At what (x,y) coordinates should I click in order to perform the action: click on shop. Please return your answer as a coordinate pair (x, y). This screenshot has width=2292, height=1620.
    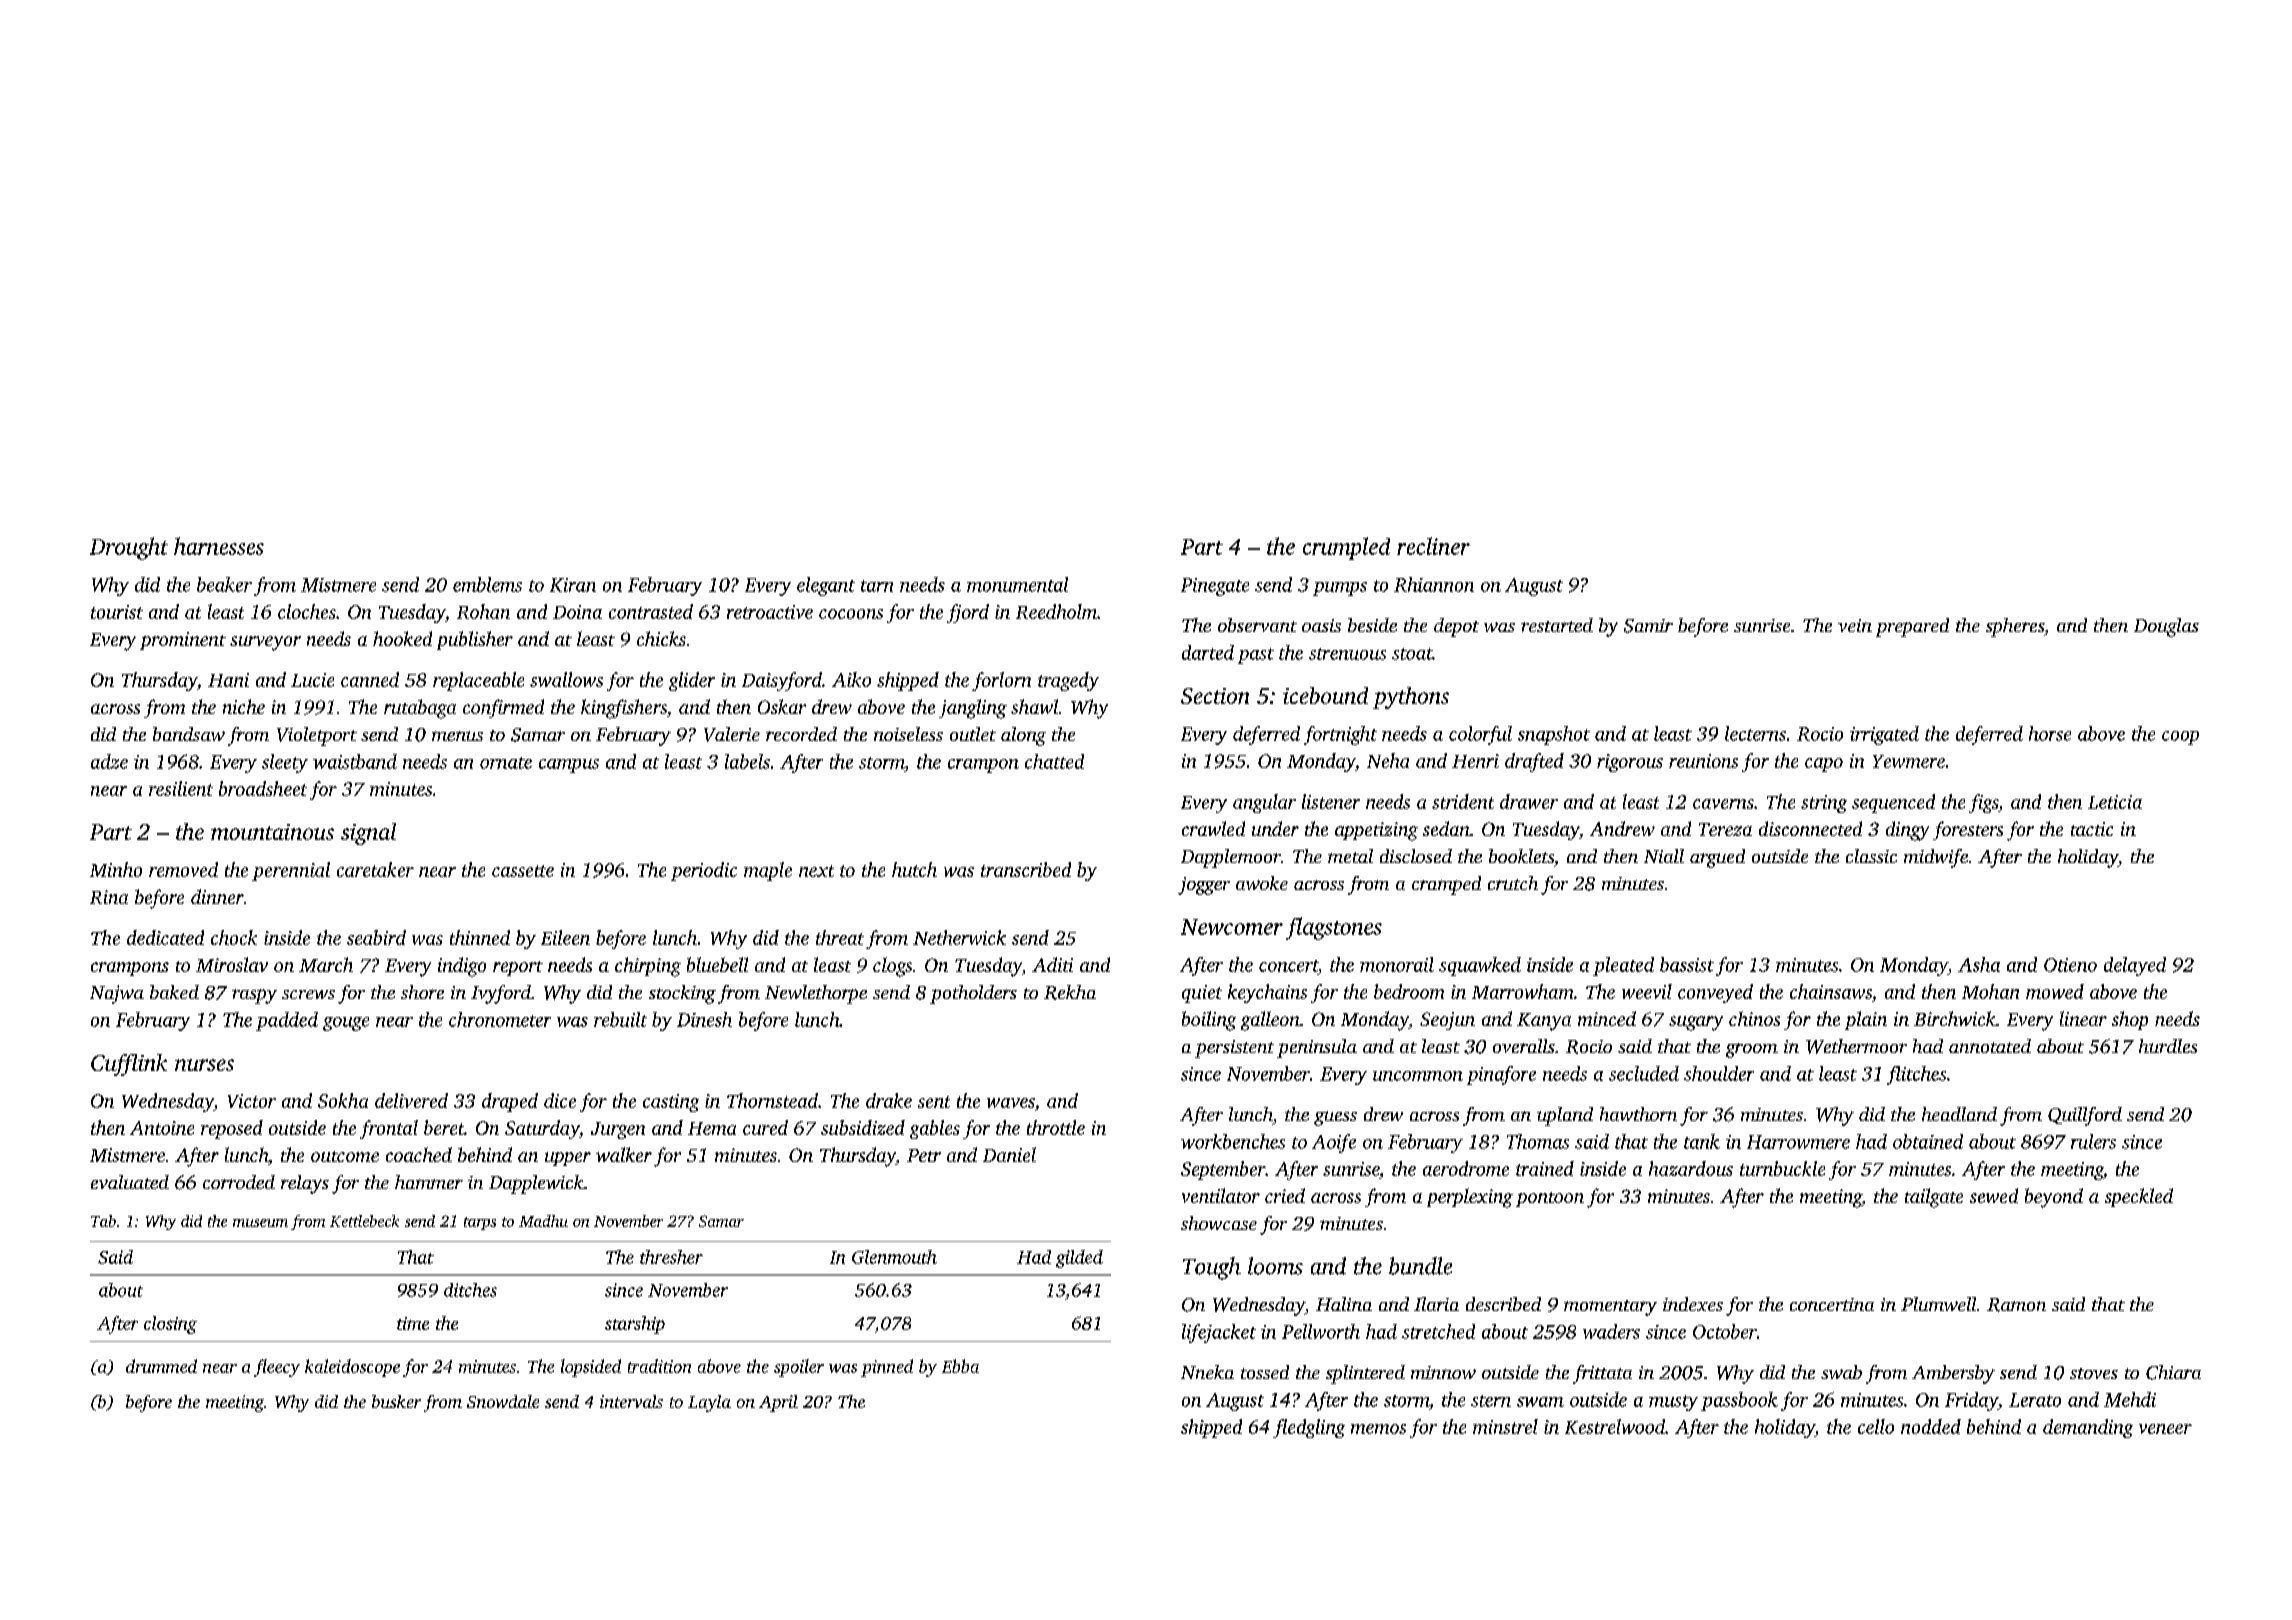
    Looking at the image, I should click on (2130, 1020).
